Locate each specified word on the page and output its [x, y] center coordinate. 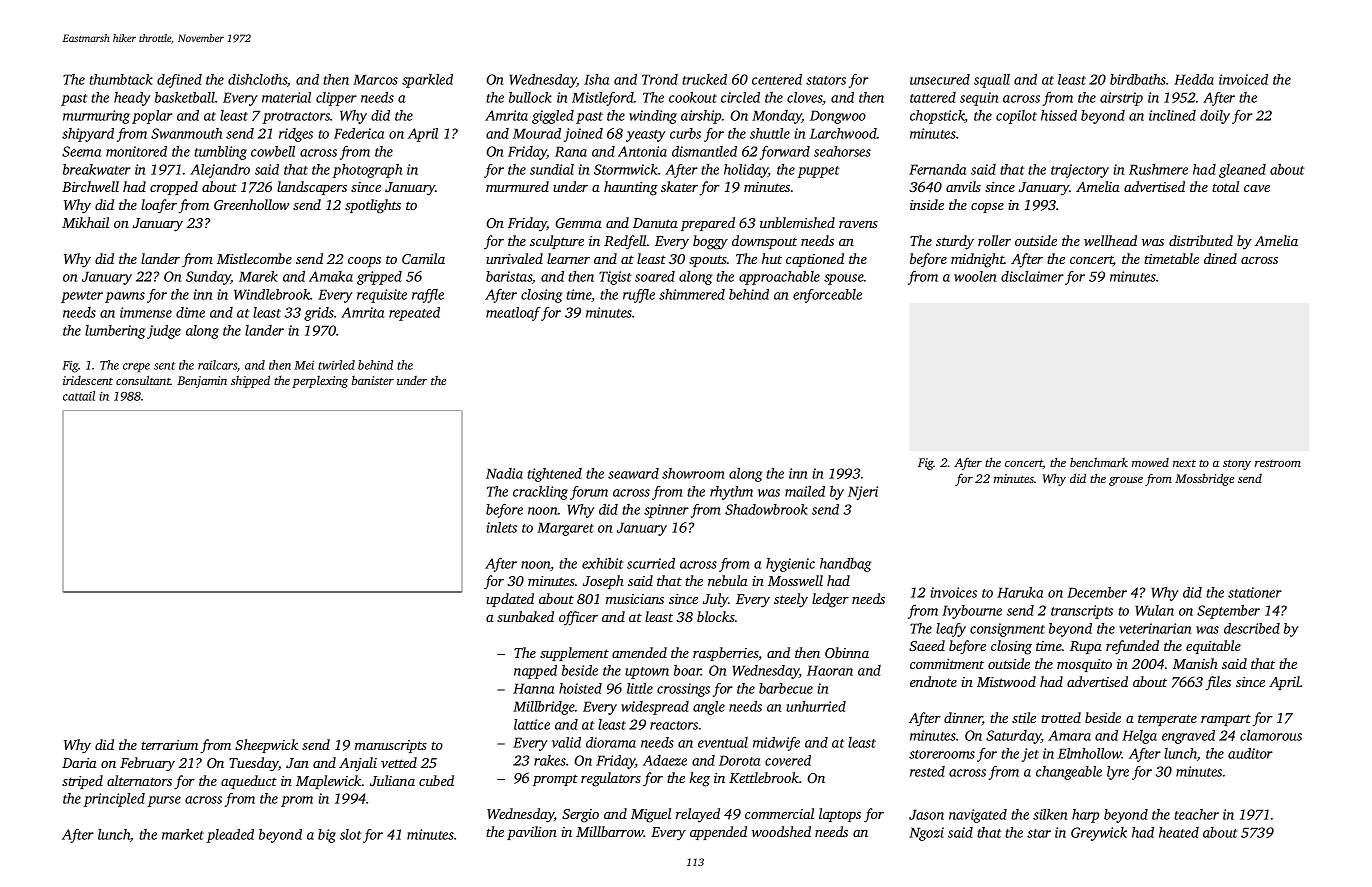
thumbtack [121, 79]
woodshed [781, 831]
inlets [501, 527]
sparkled [427, 81]
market [183, 834]
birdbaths [1138, 79]
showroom [693, 473]
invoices [953, 592]
